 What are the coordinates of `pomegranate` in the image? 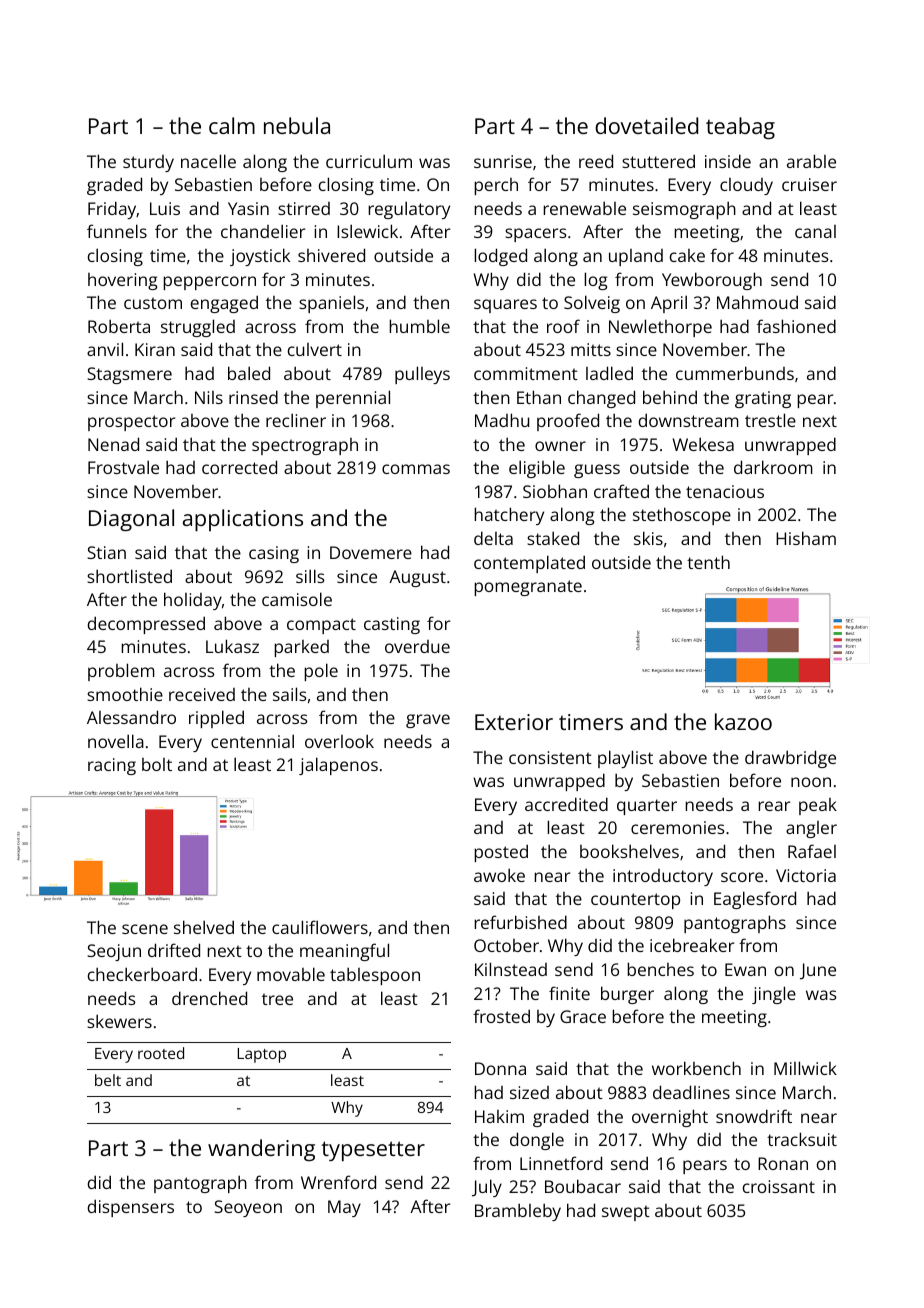 It's located at (528, 588).
